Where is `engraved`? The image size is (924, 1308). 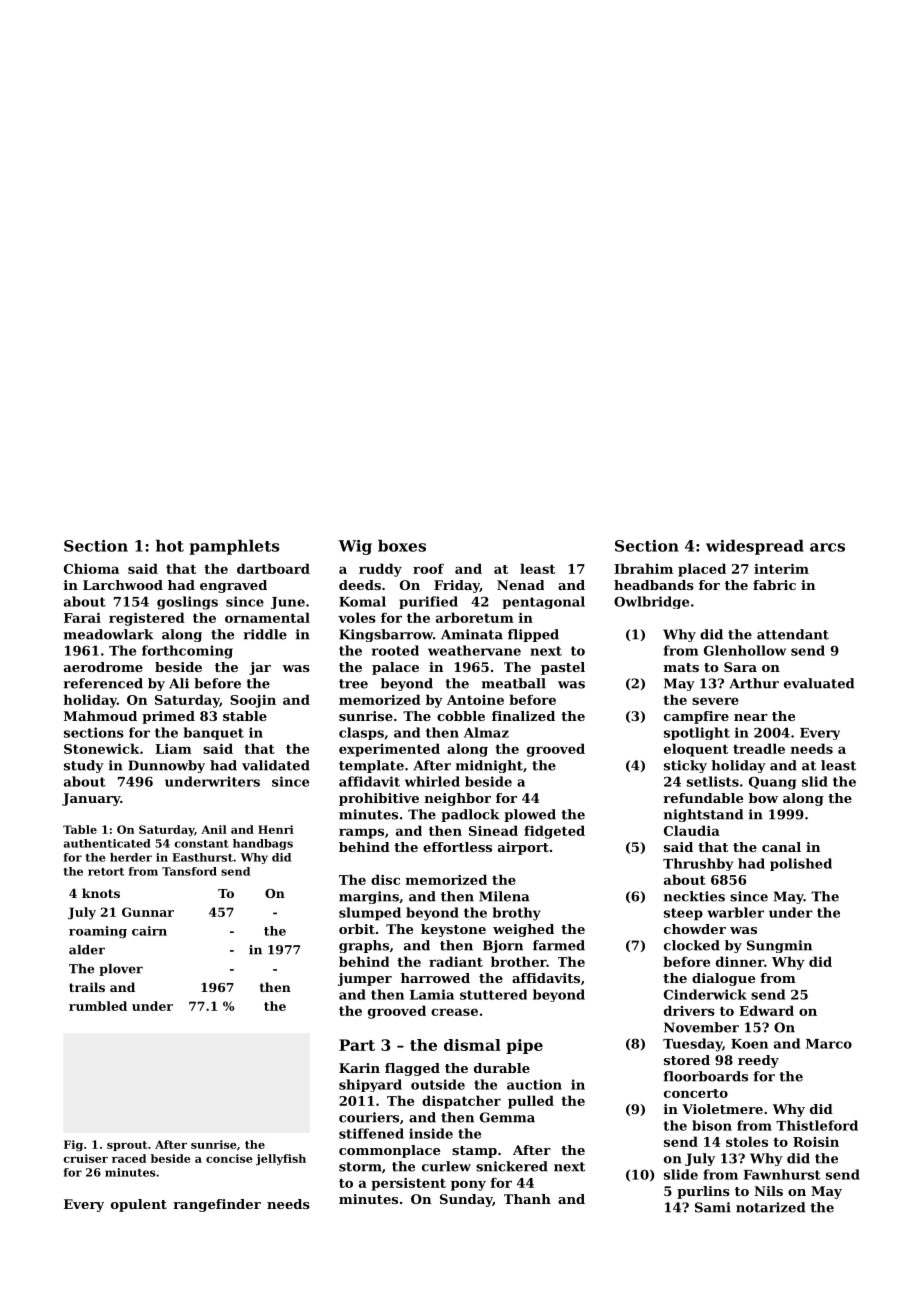 engraved is located at coordinates (233, 586).
